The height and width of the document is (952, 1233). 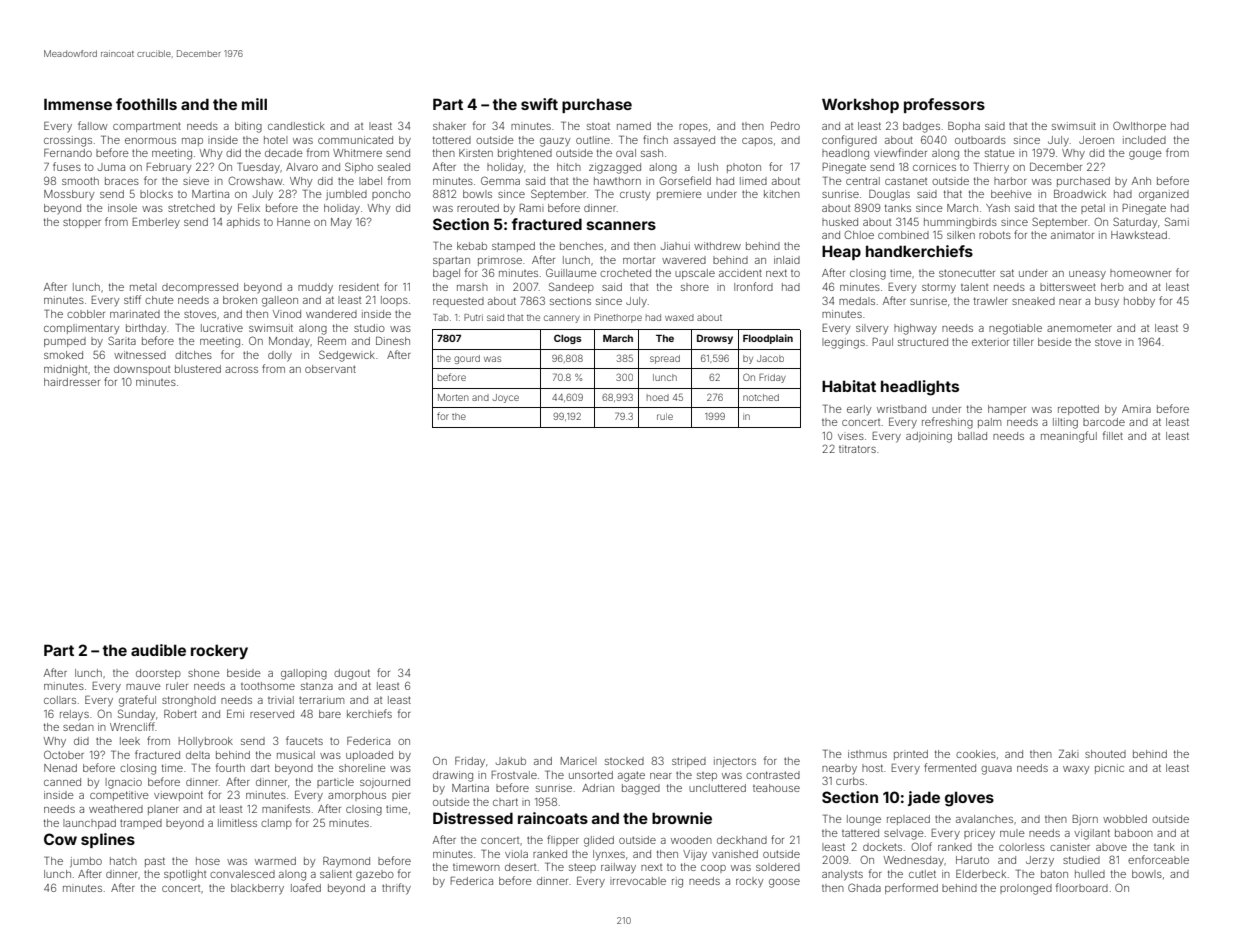 What do you see at coordinates (782, 194) in the document?
I see `kitchen` at bounding box center [782, 194].
